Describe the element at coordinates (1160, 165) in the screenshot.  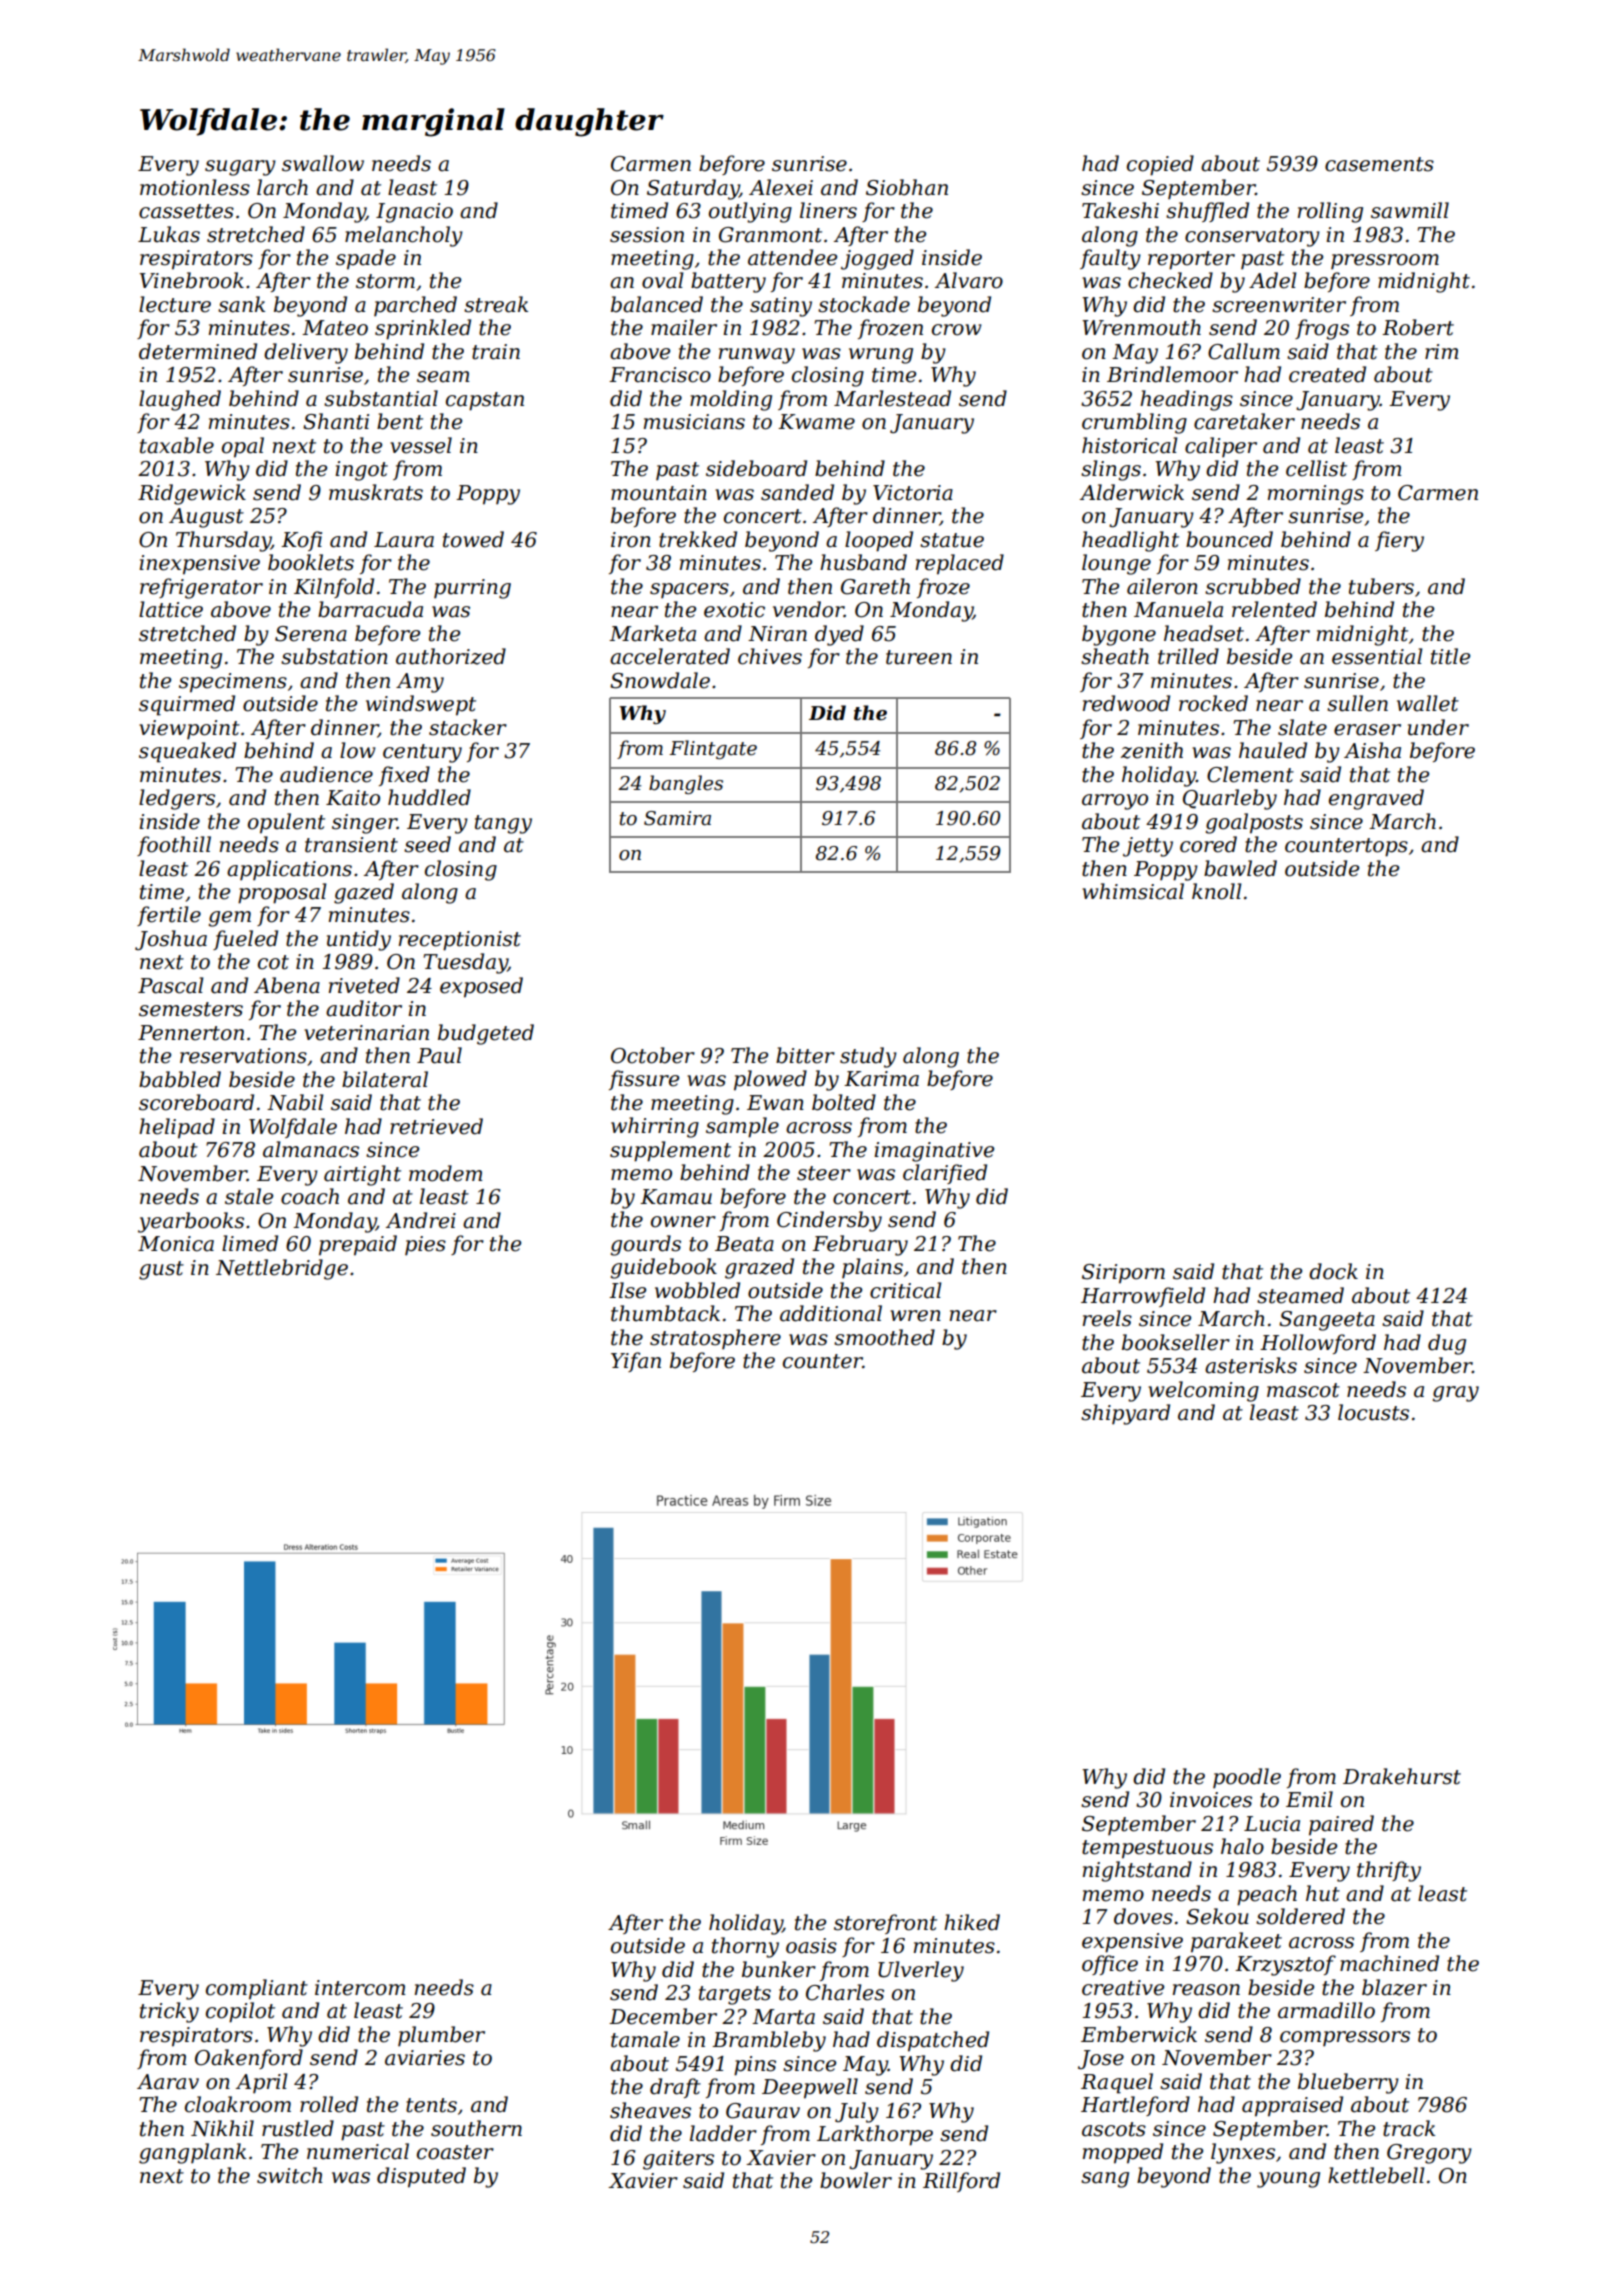
I see `copied` at that location.
